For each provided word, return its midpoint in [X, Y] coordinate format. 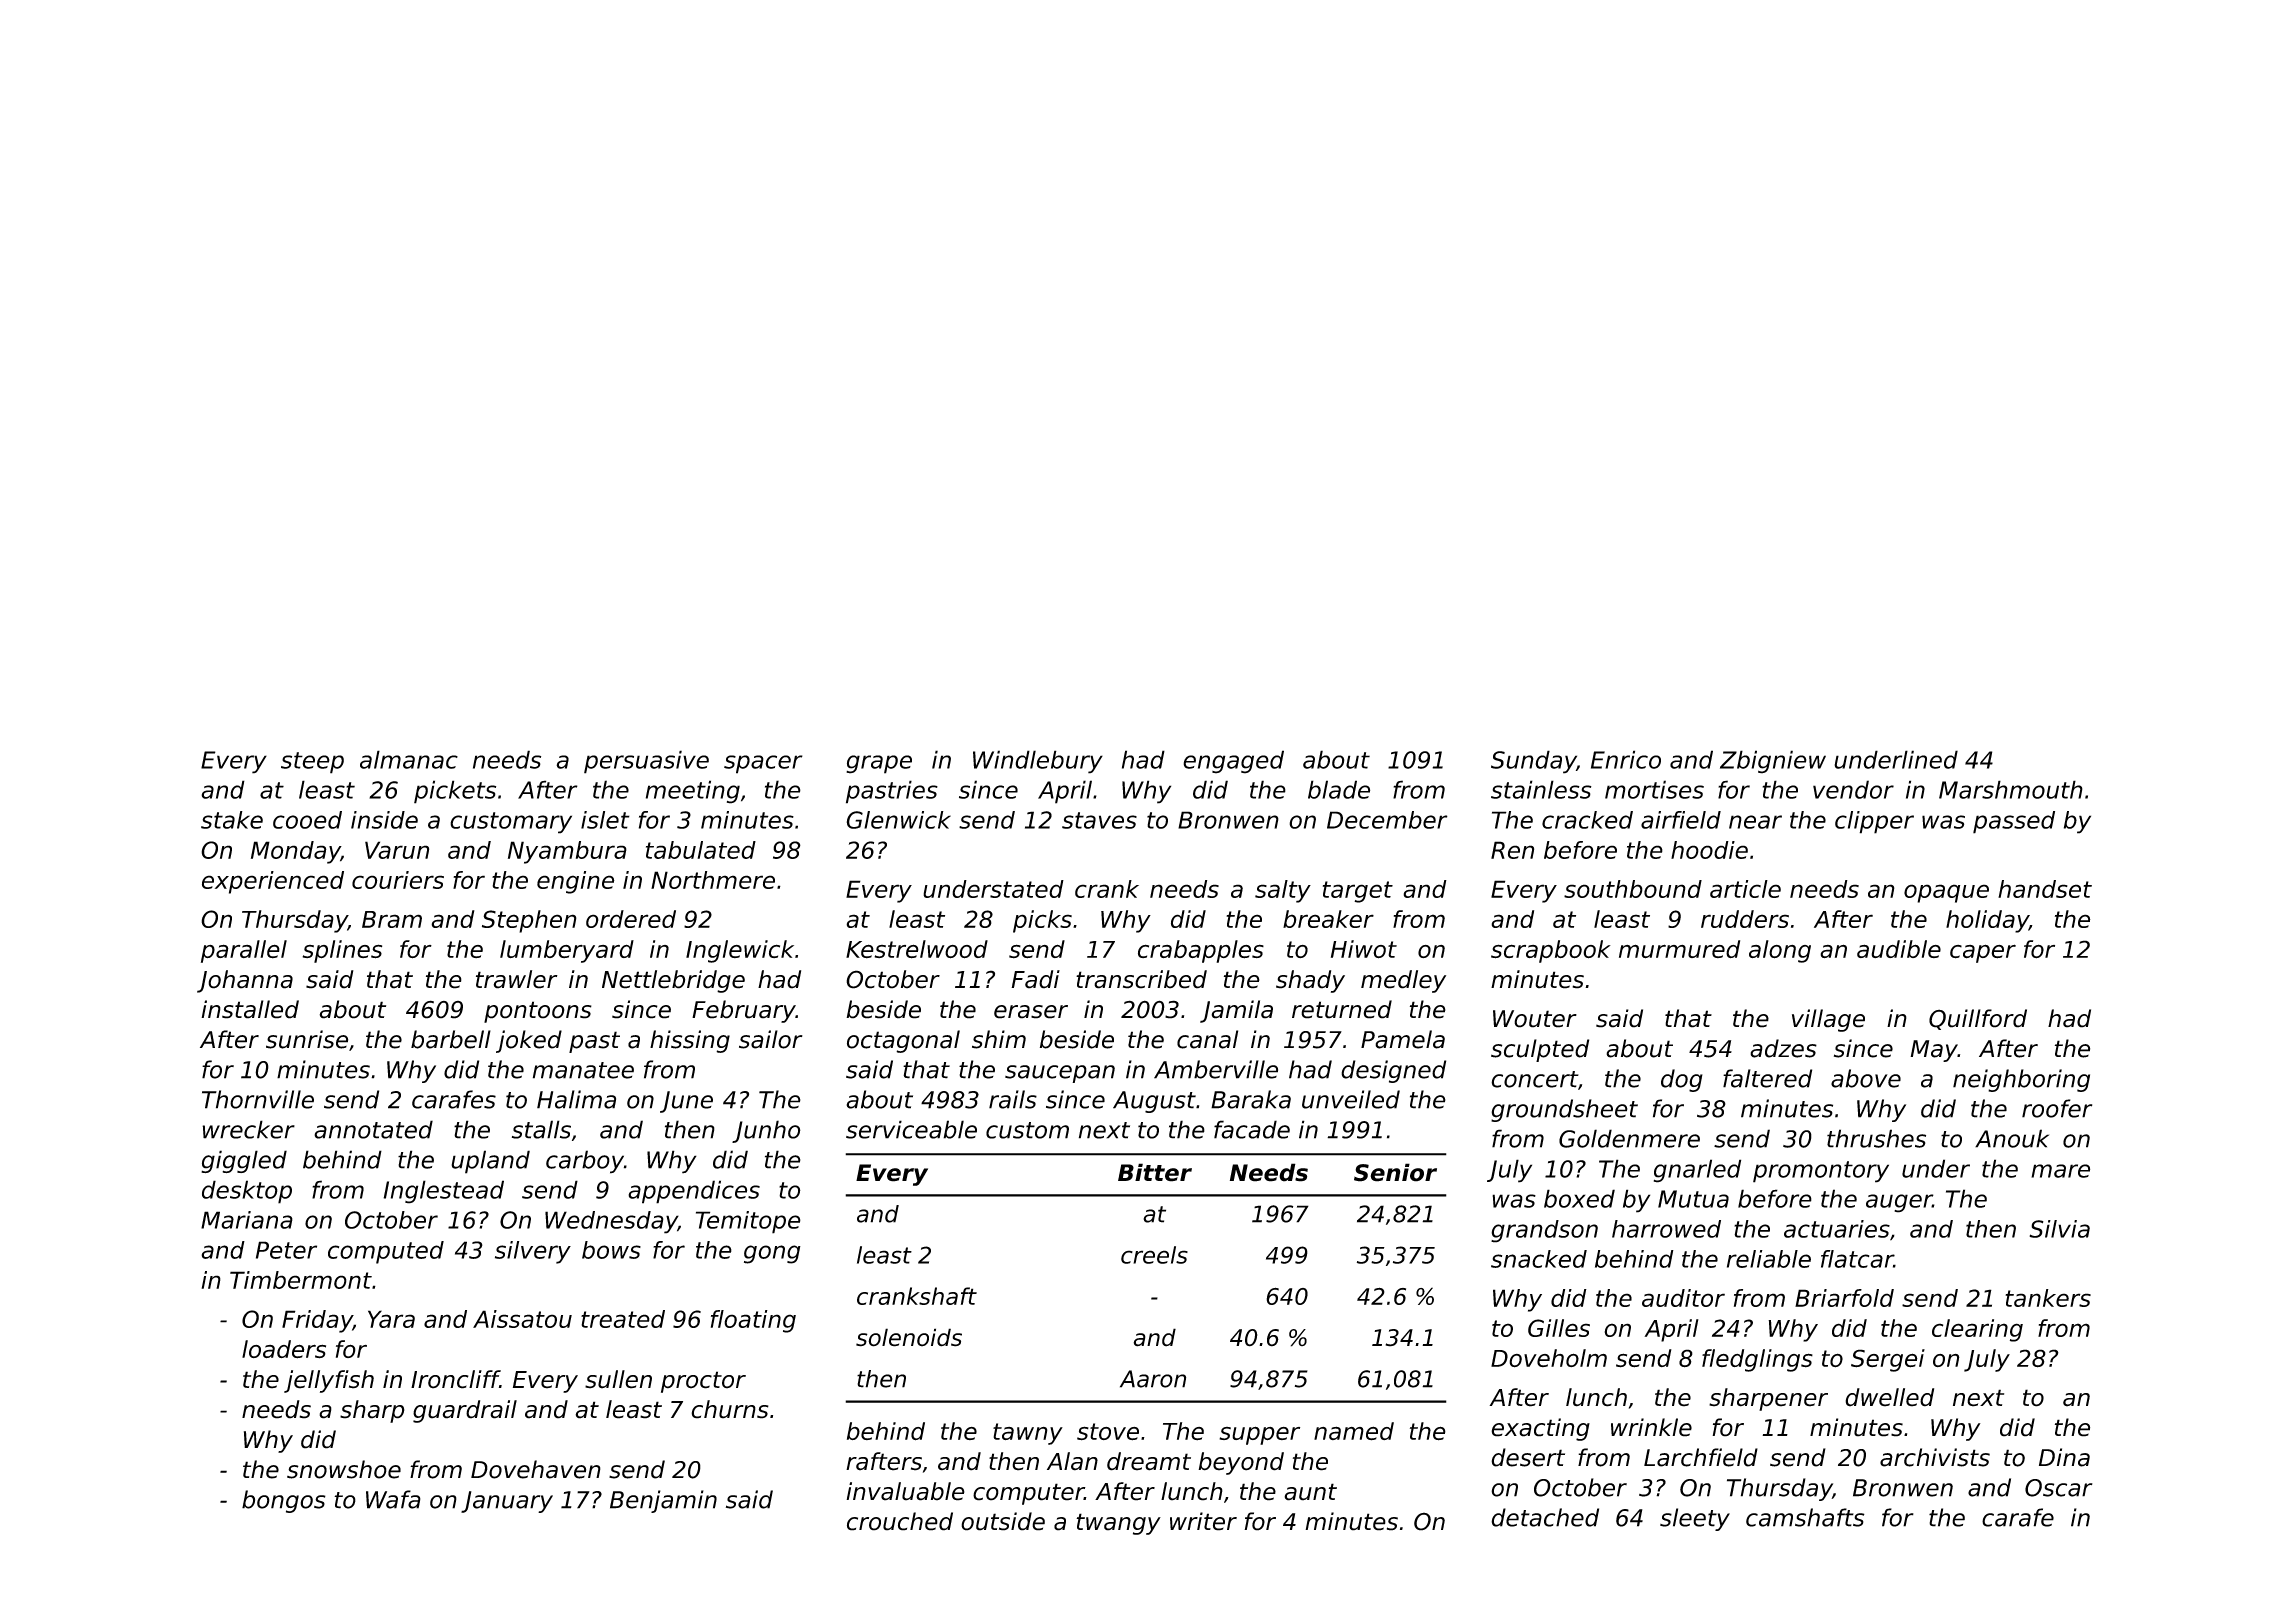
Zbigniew [1773, 762]
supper [1259, 1435]
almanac [409, 759]
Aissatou [522, 1319]
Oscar [2059, 1488]
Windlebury [1038, 762]
